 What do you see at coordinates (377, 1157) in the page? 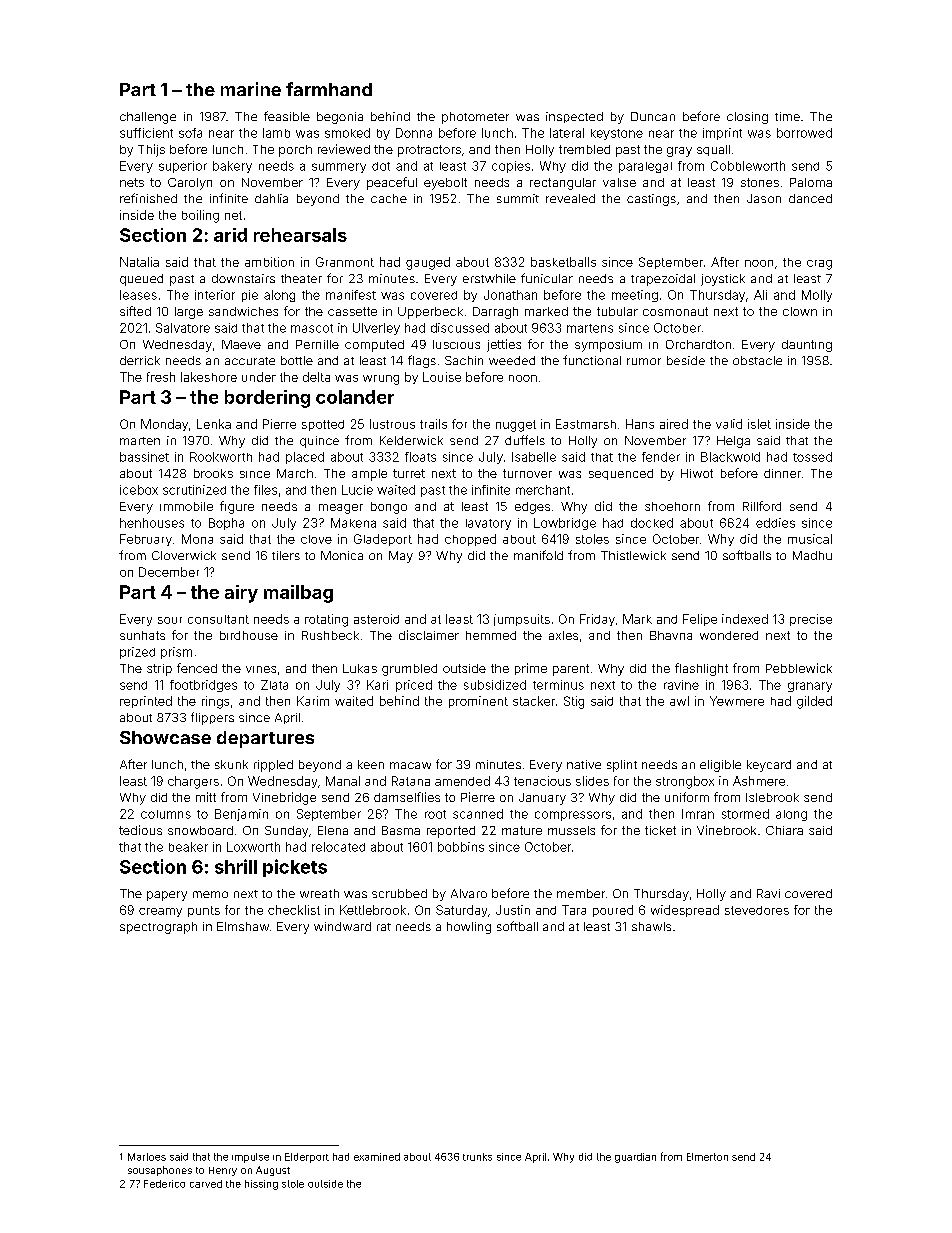
I see `examined` at bounding box center [377, 1157].
